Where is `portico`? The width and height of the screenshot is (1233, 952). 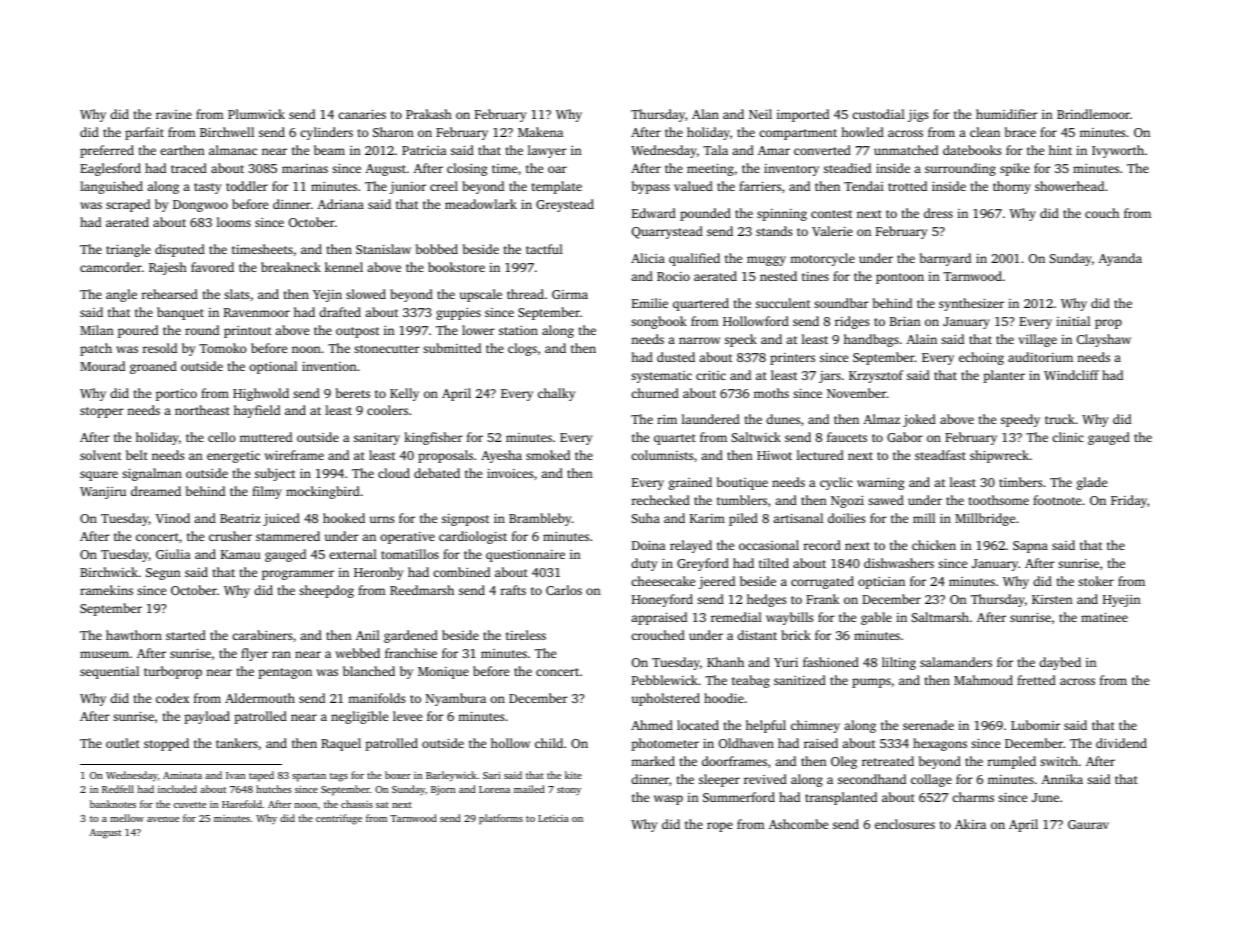
portico is located at coordinates (176, 395).
